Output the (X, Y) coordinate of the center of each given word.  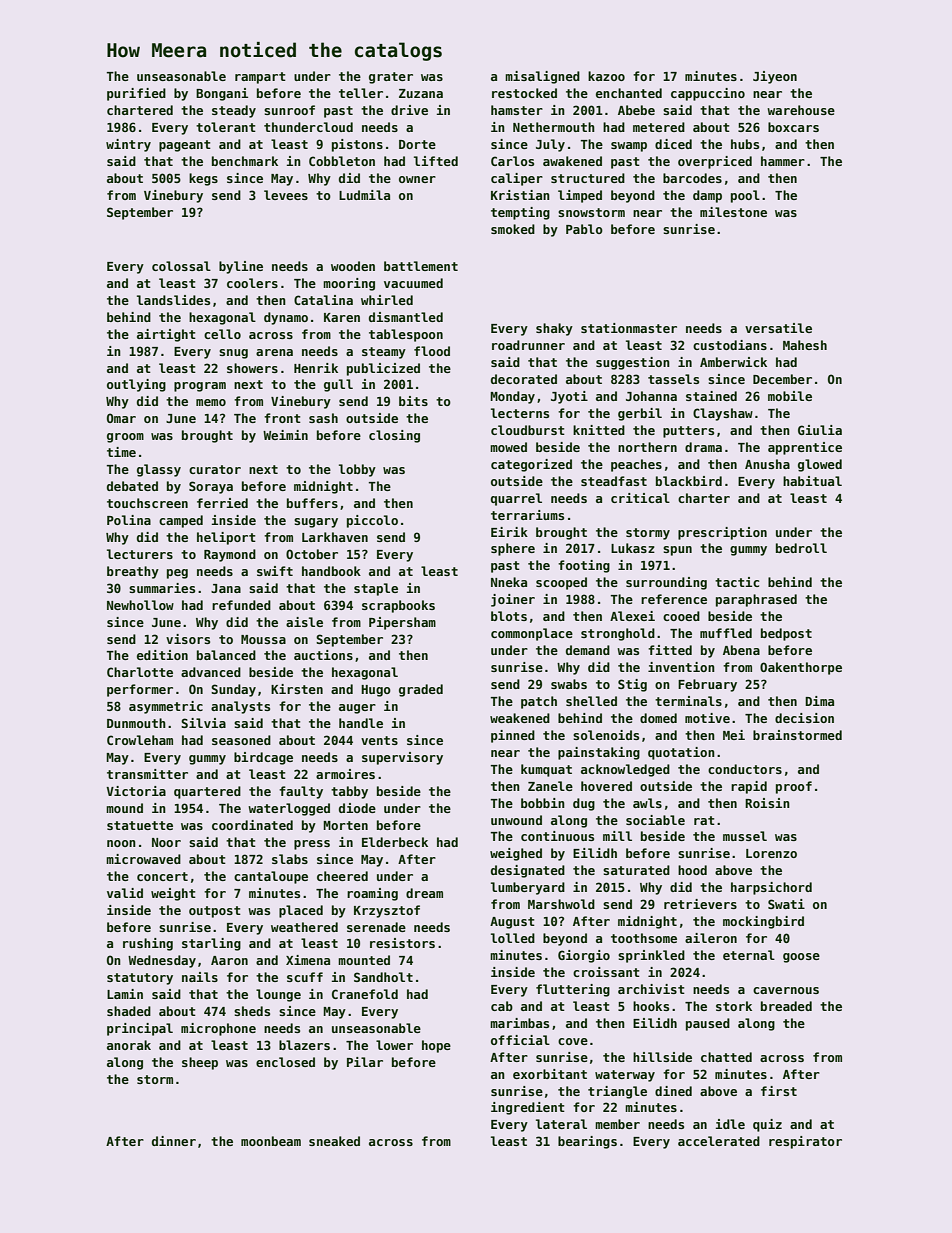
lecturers (140, 554)
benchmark (245, 161)
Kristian (520, 195)
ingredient (528, 1108)
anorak (129, 1045)
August (512, 923)
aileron (711, 938)
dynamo (286, 318)
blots (509, 616)
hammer (783, 161)
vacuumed (413, 283)
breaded (786, 1006)
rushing (148, 944)
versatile (778, 328)
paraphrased (756, 600)
